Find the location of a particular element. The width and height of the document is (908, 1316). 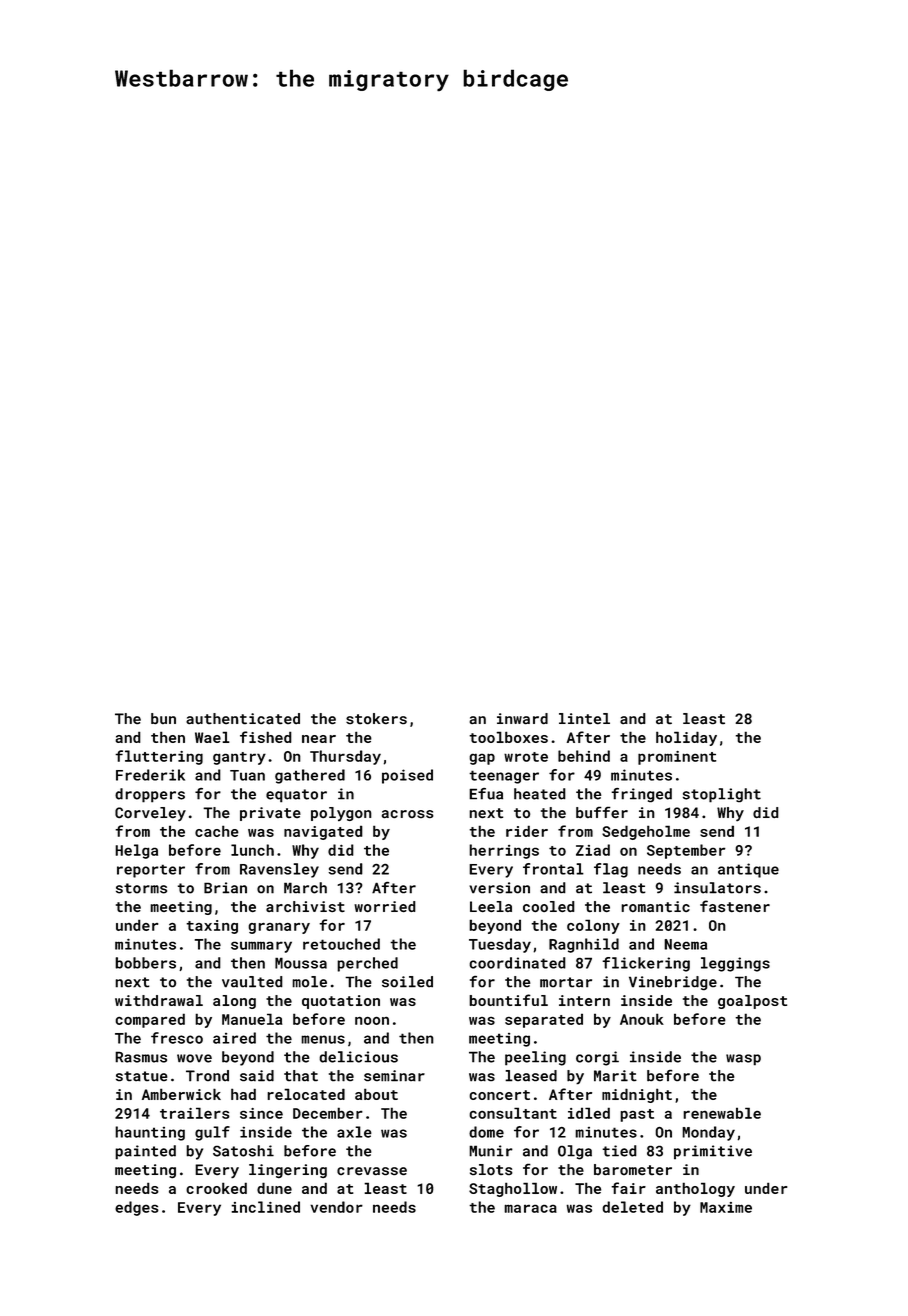

toolboxes is located at coordinates (508, 737).
